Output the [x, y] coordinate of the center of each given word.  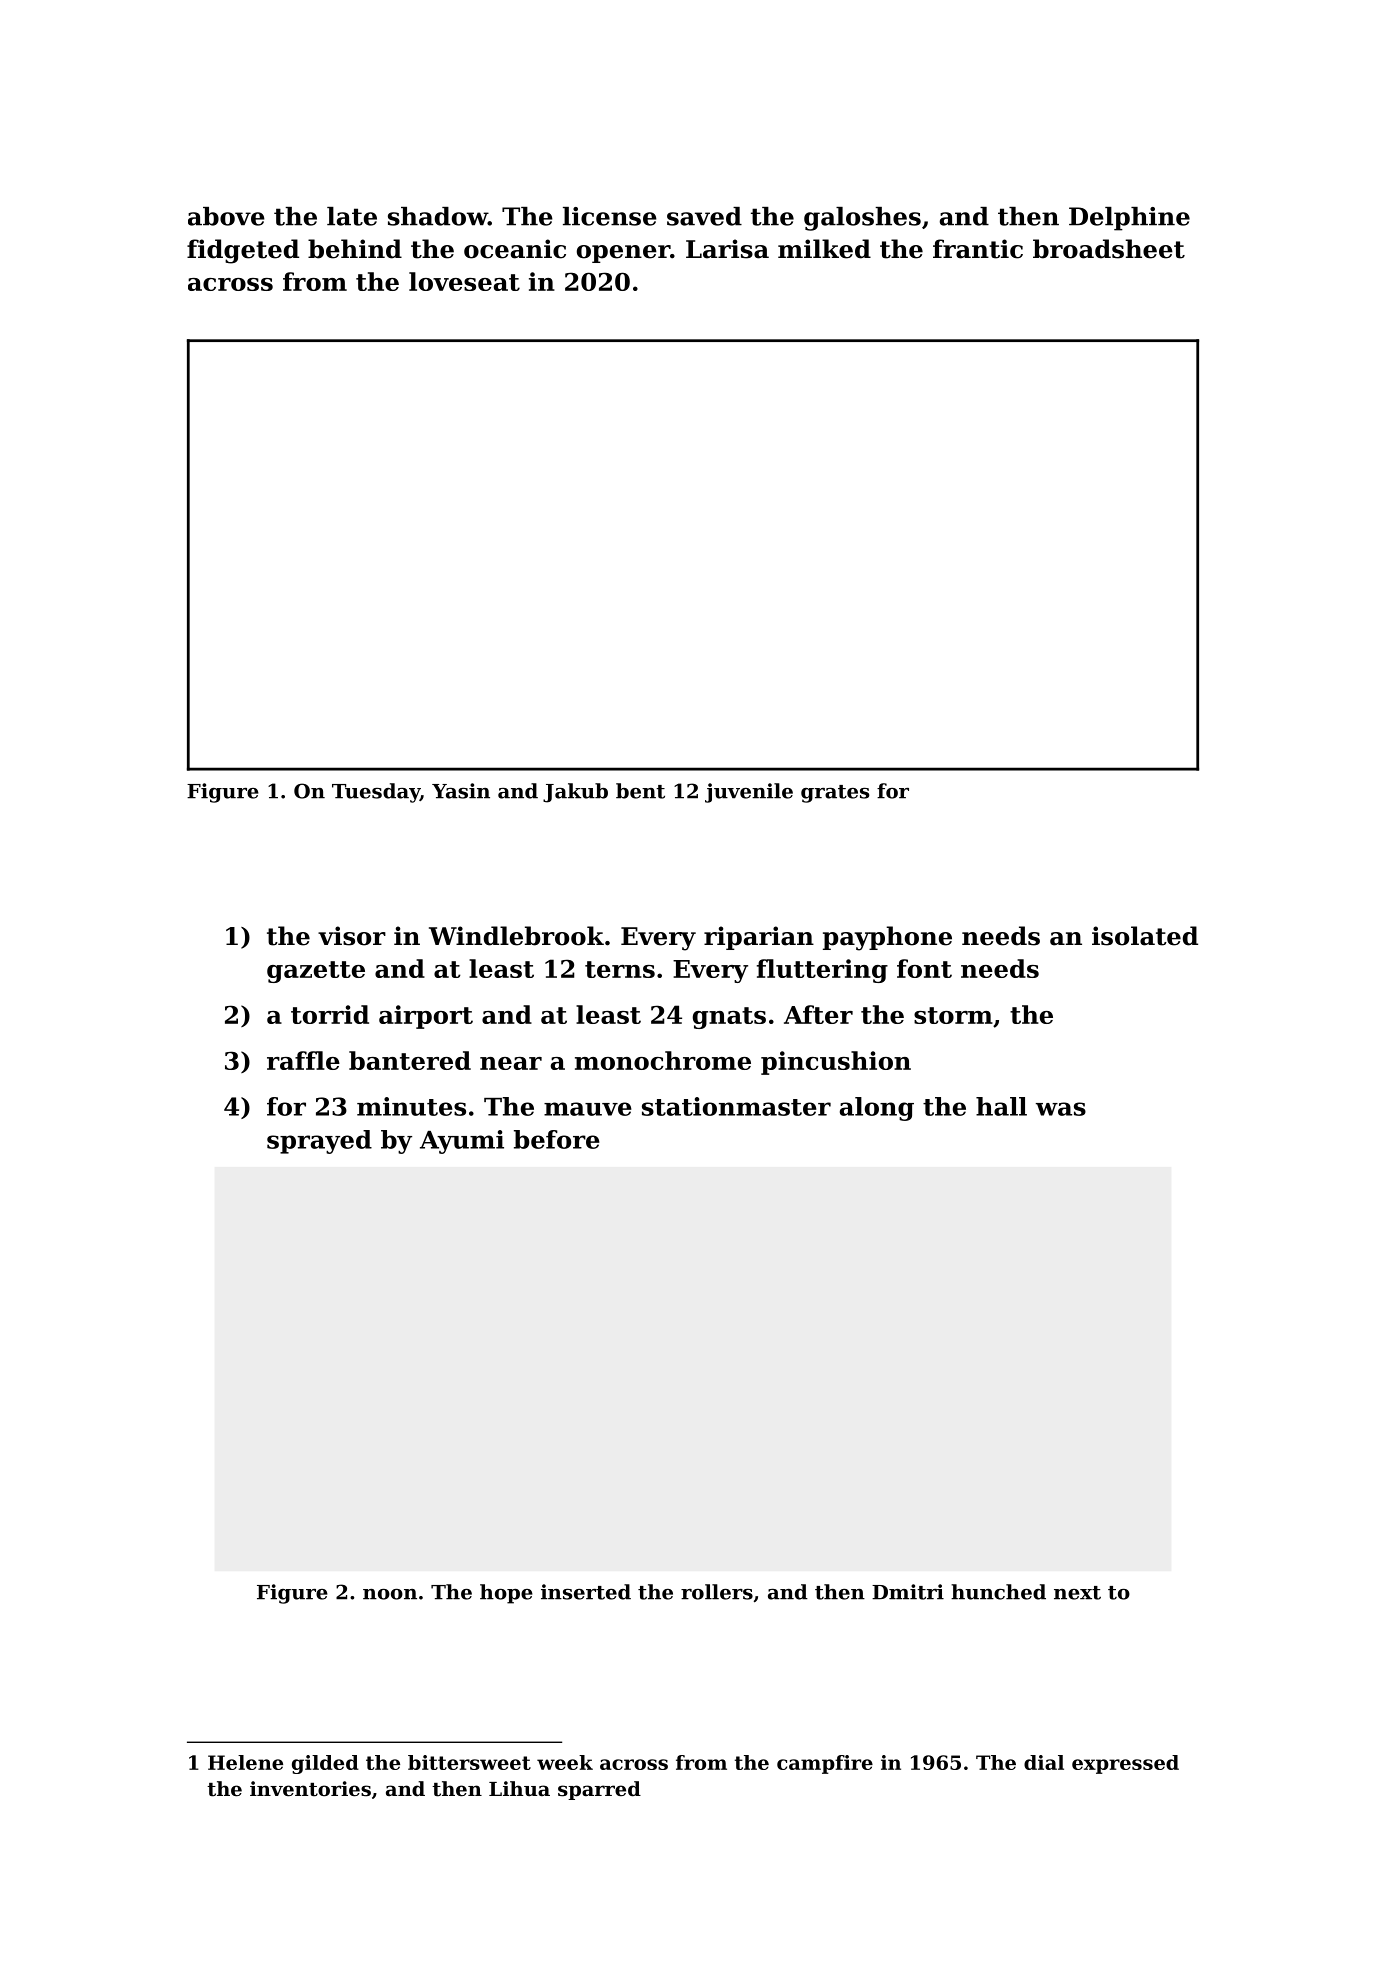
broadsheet [1109, 249]
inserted [586, 1592]
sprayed [319, 1142]
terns [620, 969]
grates [835, 794]
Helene [245, 1762]
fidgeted [243, 251]
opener [623, 254]
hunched [998, 1592]
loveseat [464, 281]
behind [355, 249]
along [877, 1109]
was [1061, 1109]
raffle [303, 1060]
